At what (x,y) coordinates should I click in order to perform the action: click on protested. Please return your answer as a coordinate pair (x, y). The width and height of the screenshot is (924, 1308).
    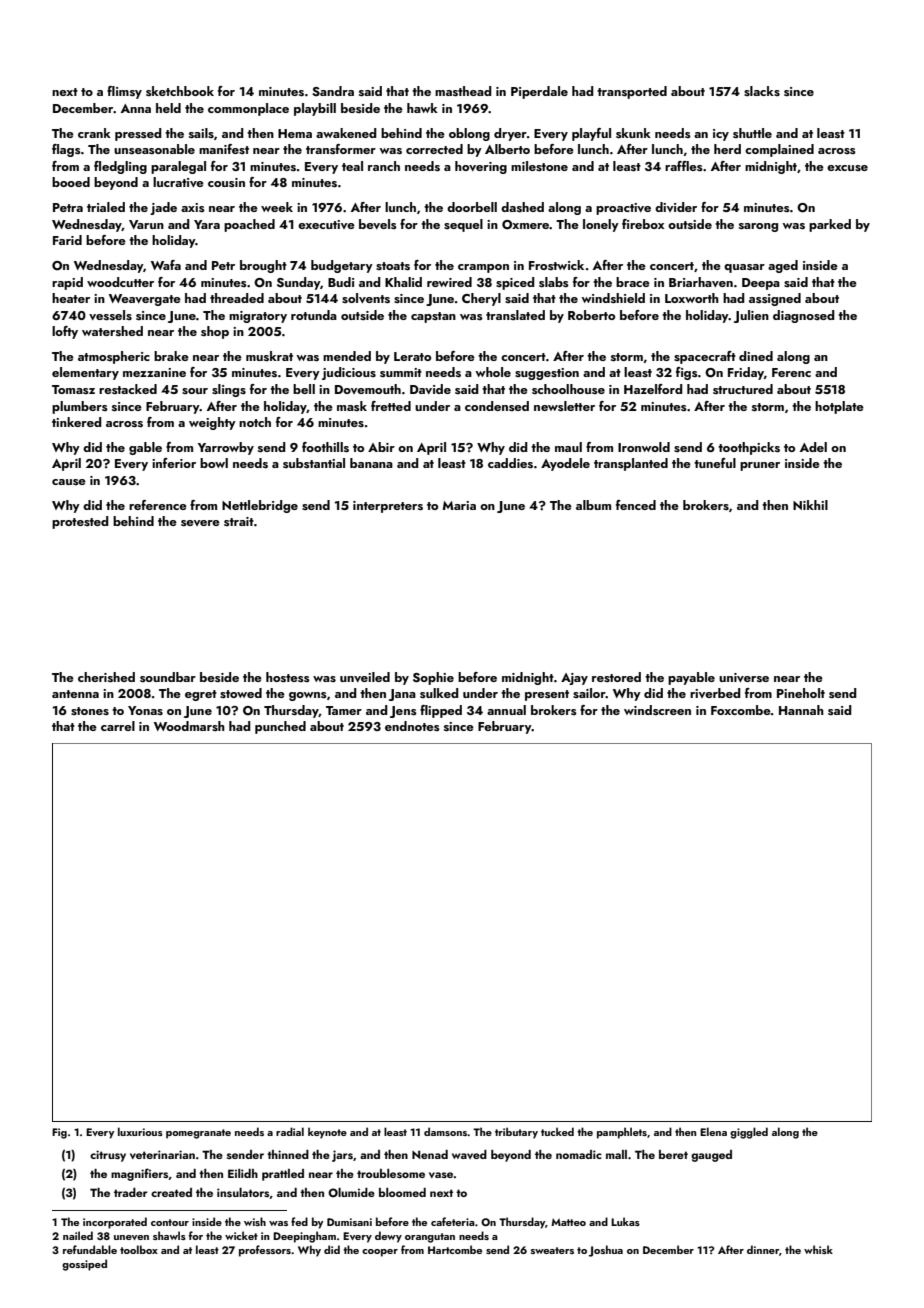
    Looking at the image, I should click on (80, 522).
